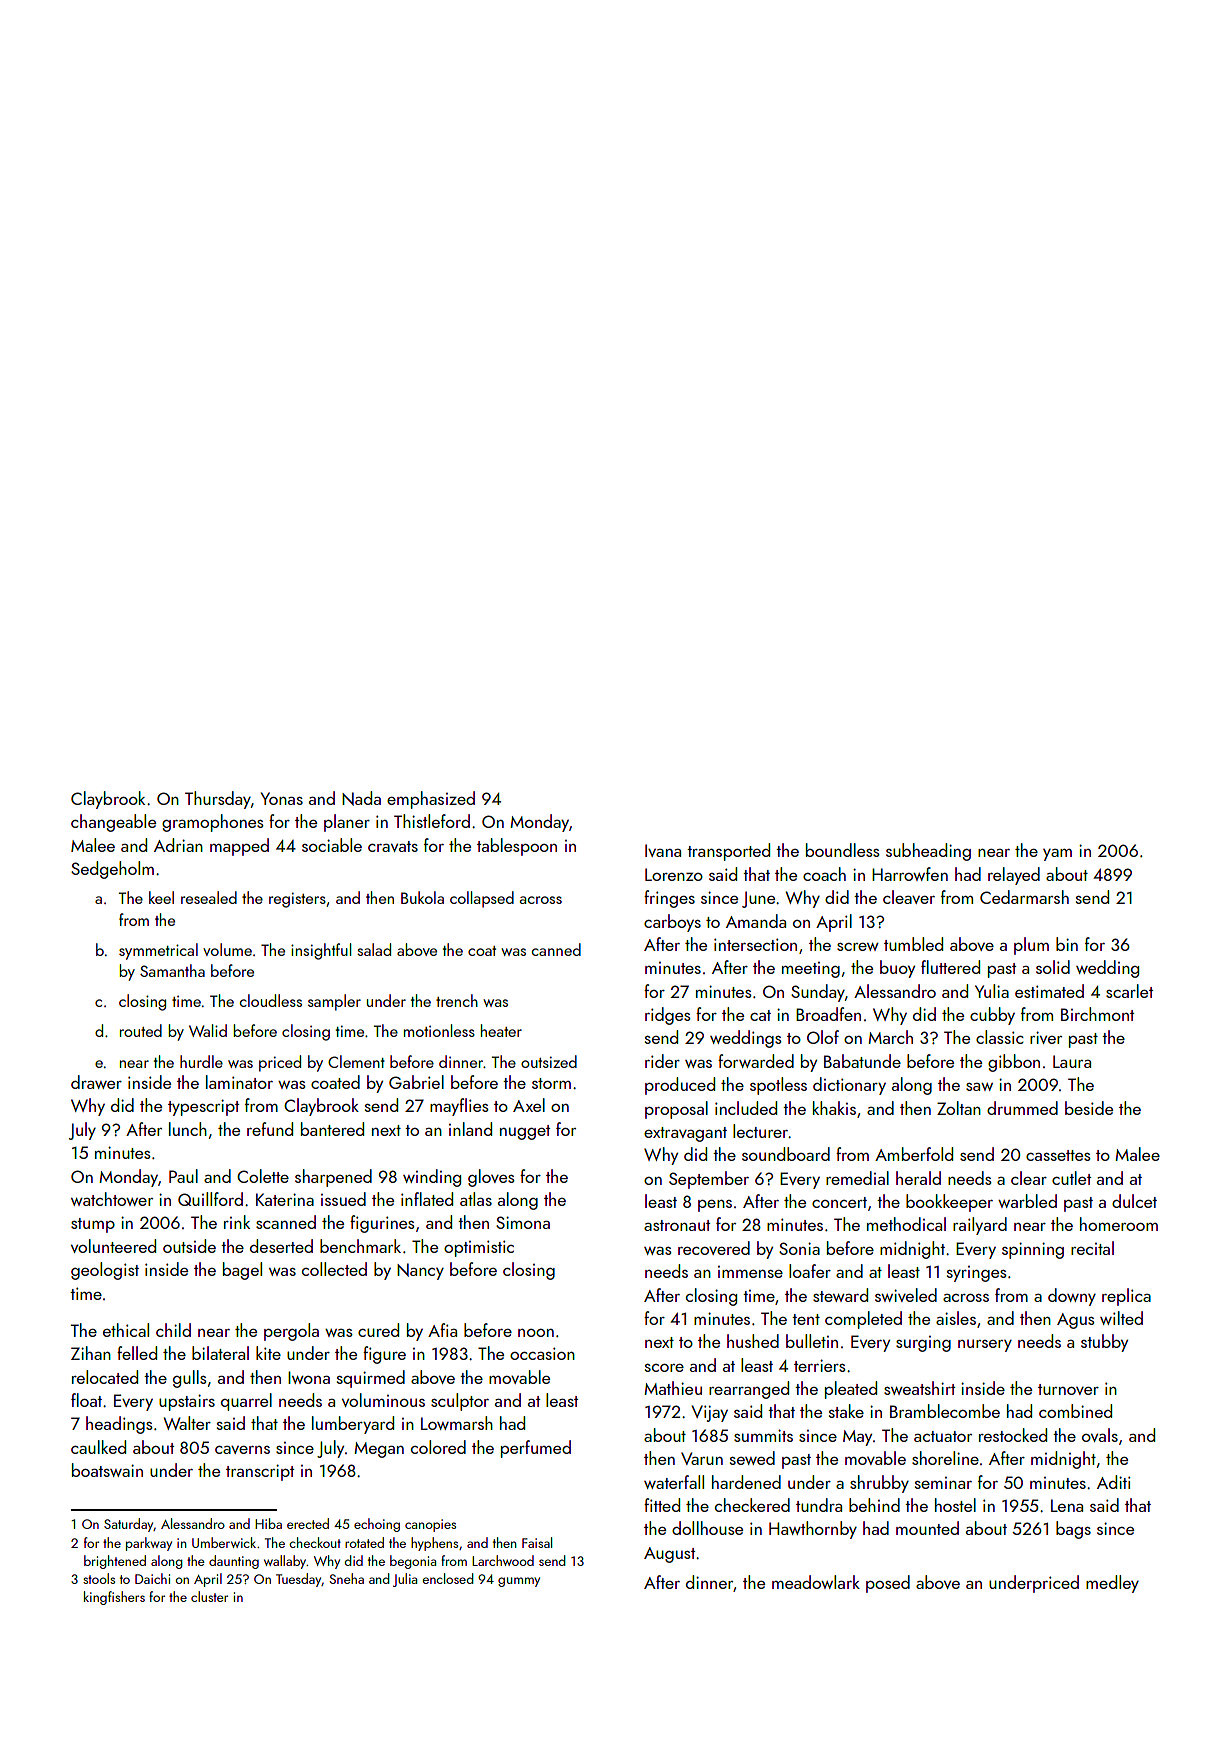 The height and width of the image is (1741, 1231). What do you see at coordinates (1072, 1061) in the image?
I see `Laura` at bounding box center [1072, 1061].
